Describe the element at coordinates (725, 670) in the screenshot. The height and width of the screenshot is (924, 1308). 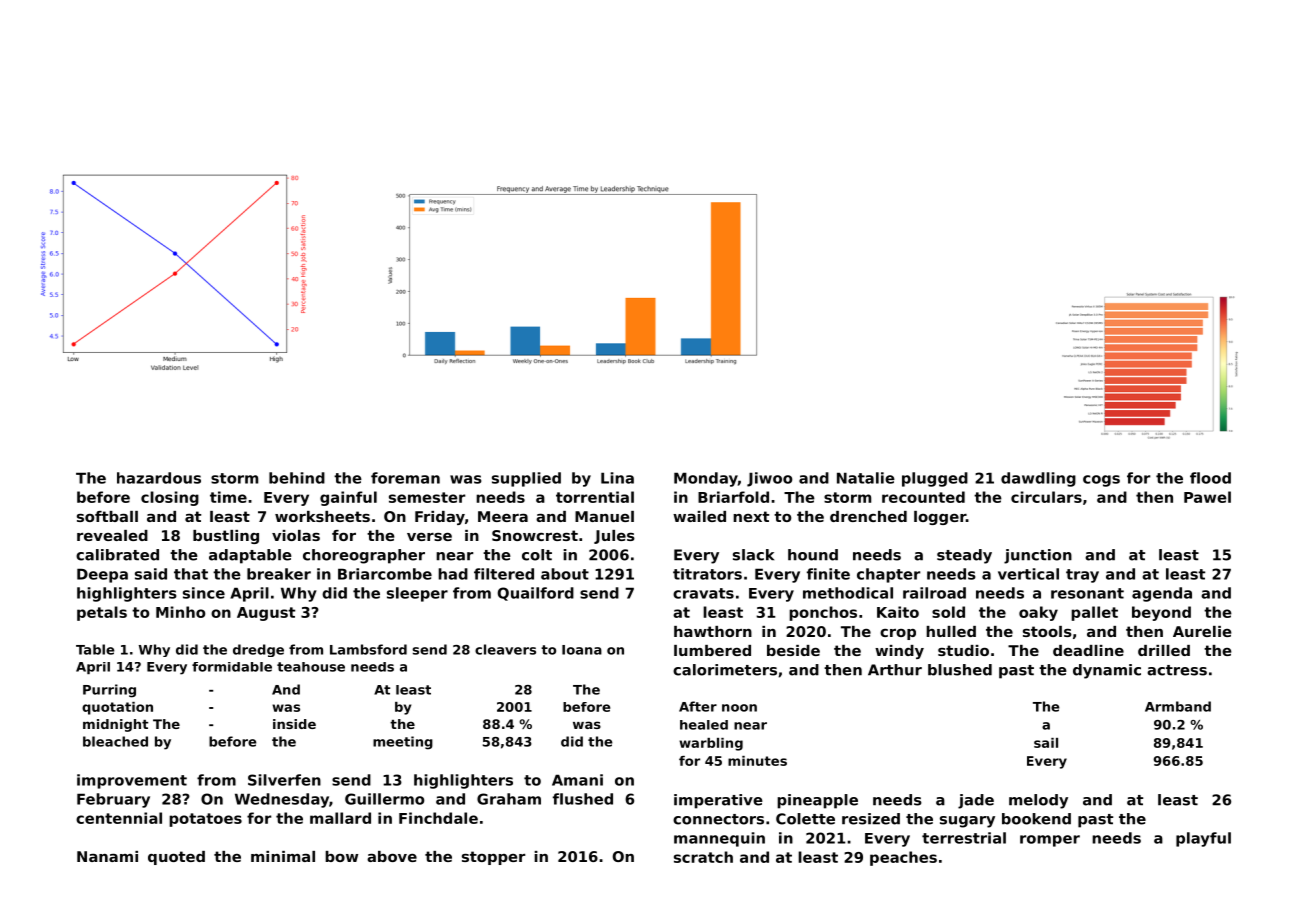
I see `calorimeters` at that location.
